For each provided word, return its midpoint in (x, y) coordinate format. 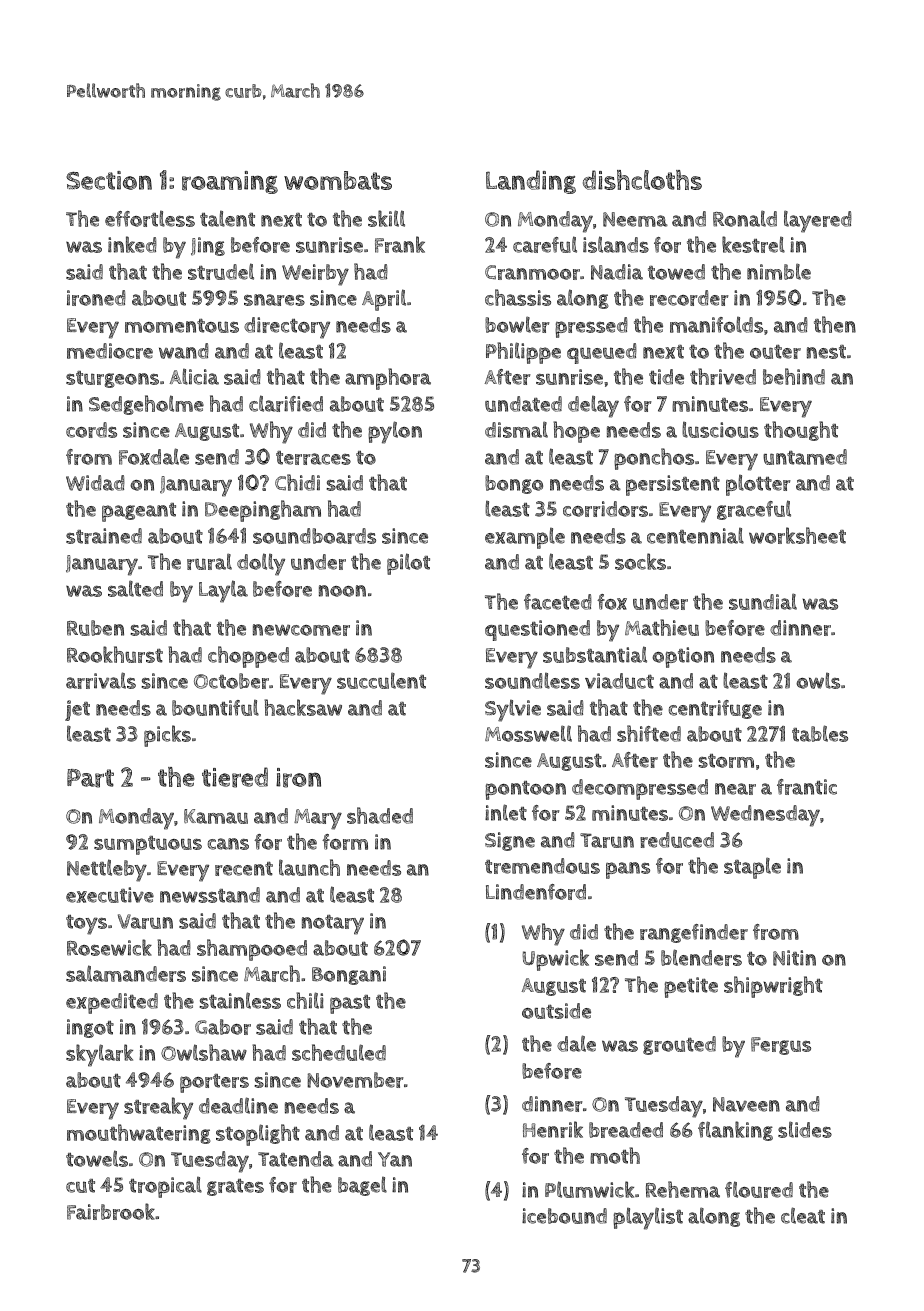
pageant (139, 512)
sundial (763, 601)
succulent (381, 680)
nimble (779, 271)
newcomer (301, 630)
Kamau (216, 816)
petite (691, 987)
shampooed (252, 950)
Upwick (555, 960)
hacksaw (303, 707)
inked (132, 244)
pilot (408, 564)
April (384, 300)
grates (235, 1187)
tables (820, 733)
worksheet (797, 535)
